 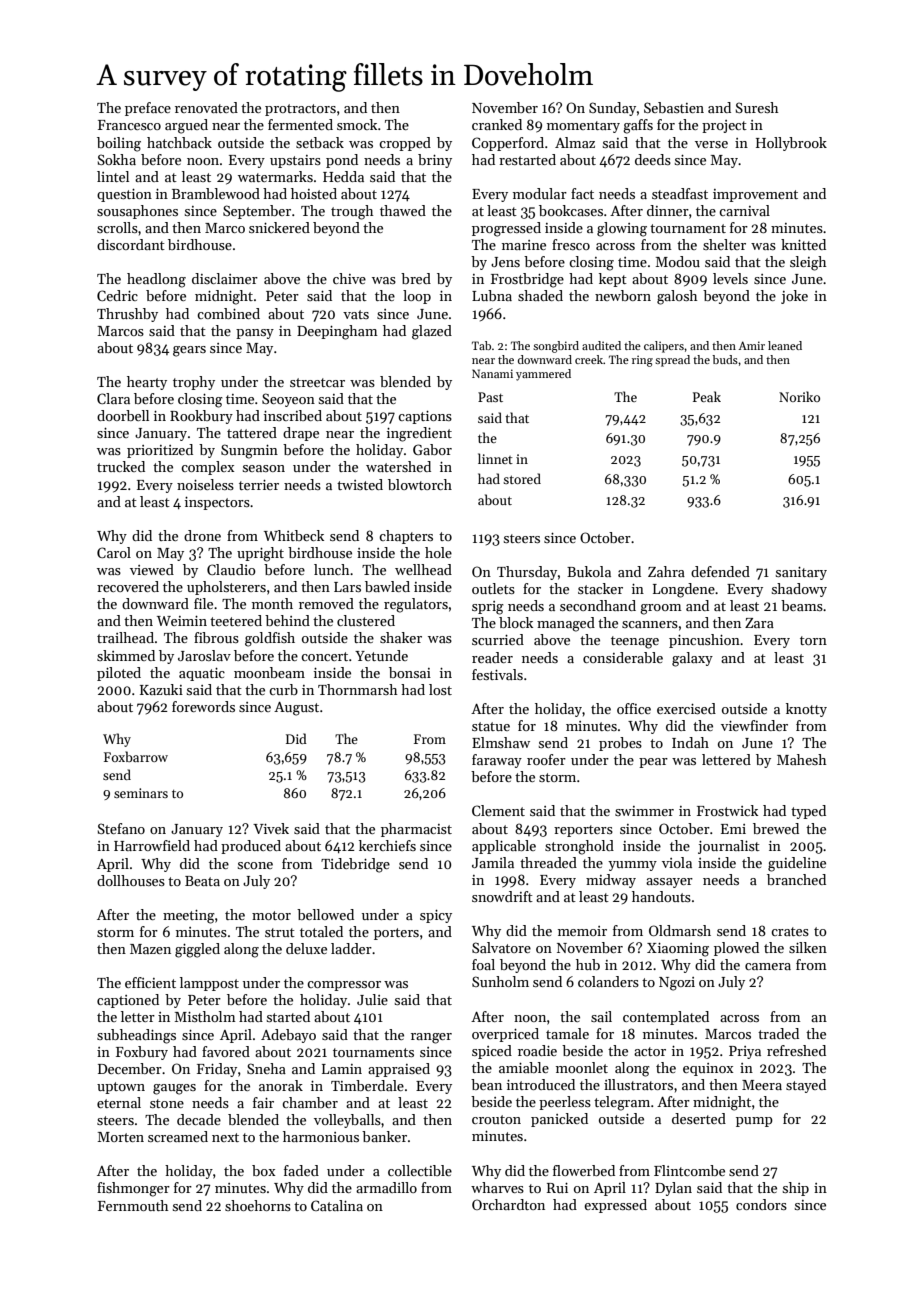 What do you see at coordinates (174, 1089) in the screenshot?
I see `gauges` at bounding box center [174, 1089].
